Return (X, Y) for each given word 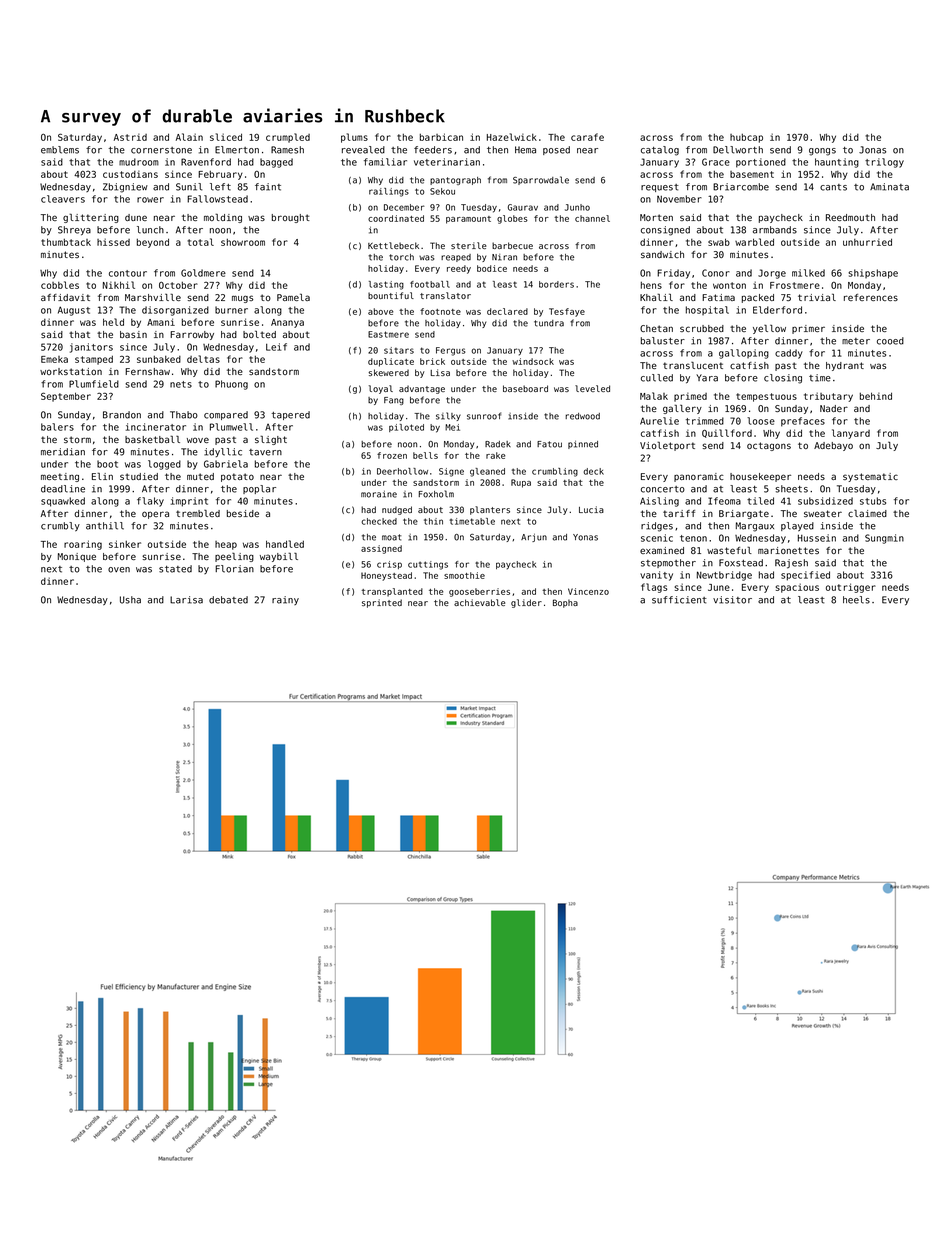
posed (556, 150)
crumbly (60, 527)
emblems (60, 150)
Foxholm (436, 494)
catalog (660, 151)
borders (556, 284)
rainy (285, 600)
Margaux (755, 527)
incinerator (156, 427)
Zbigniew (125, 188)
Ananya (287, 323)
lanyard (851, 434)
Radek (498, 444)
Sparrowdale (541, 180)
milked (808, 273)
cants (833, 187)
